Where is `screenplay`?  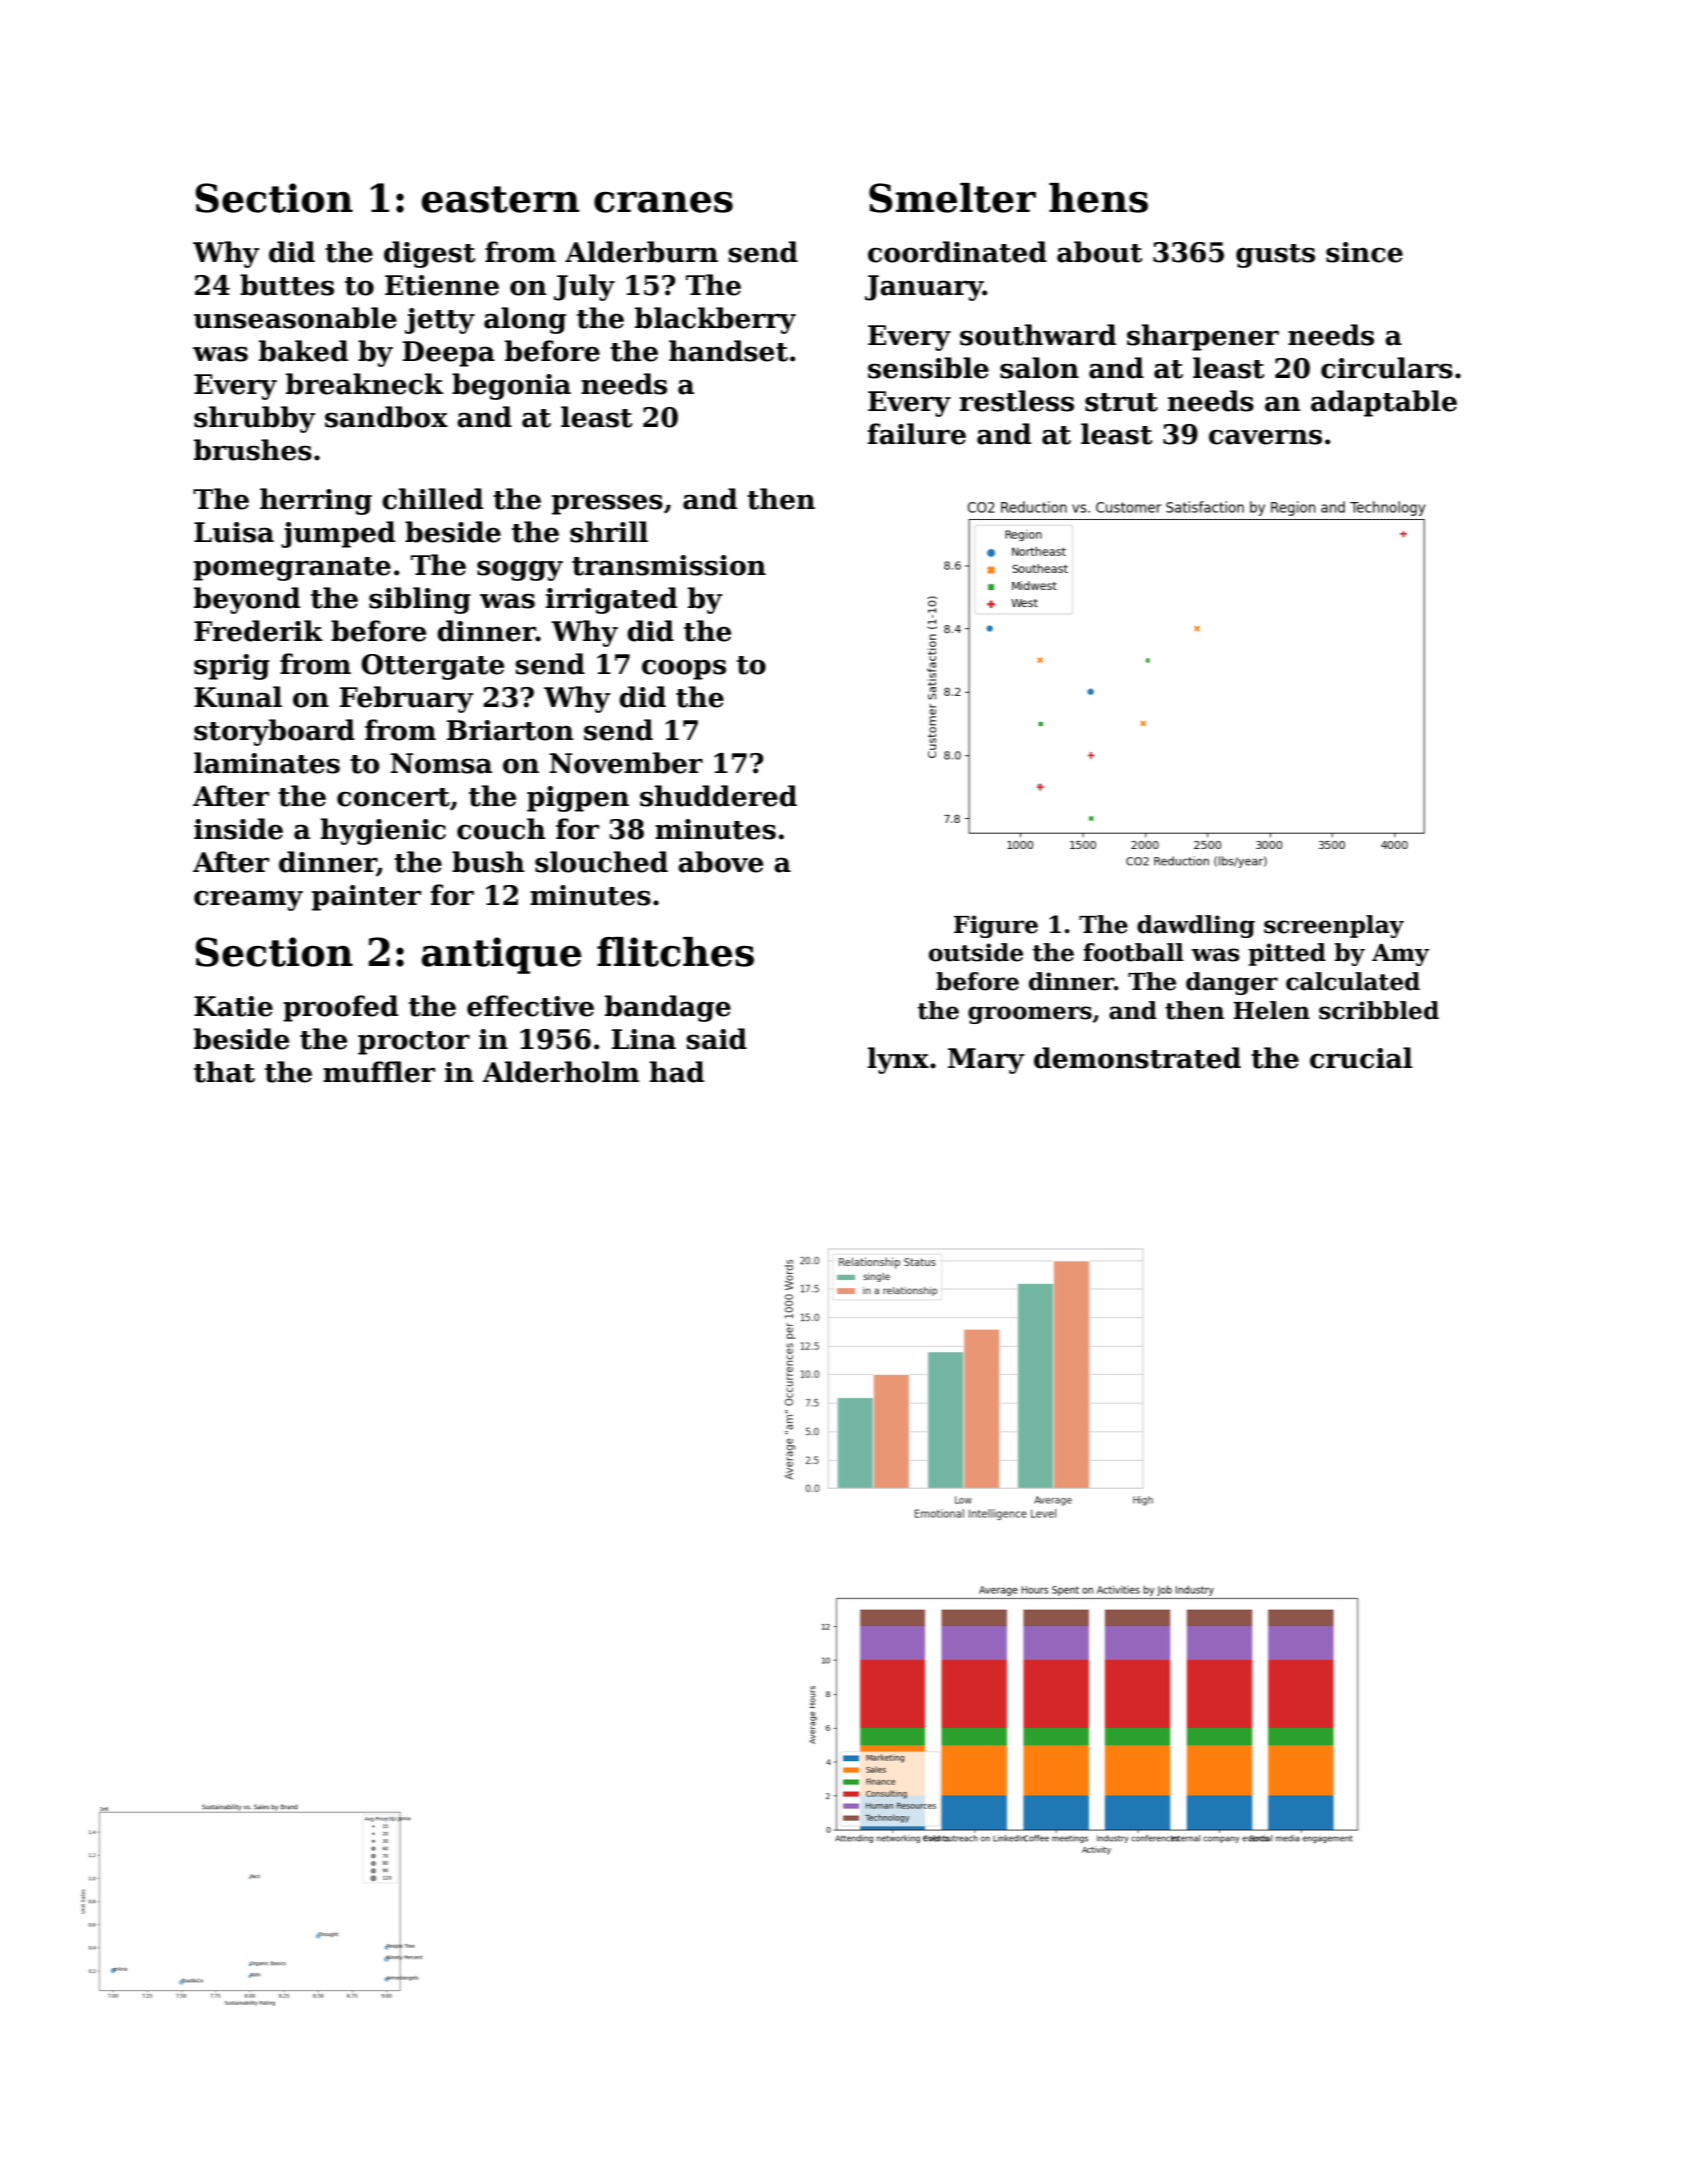 screenplay is located at coordinates (1334, 926).
